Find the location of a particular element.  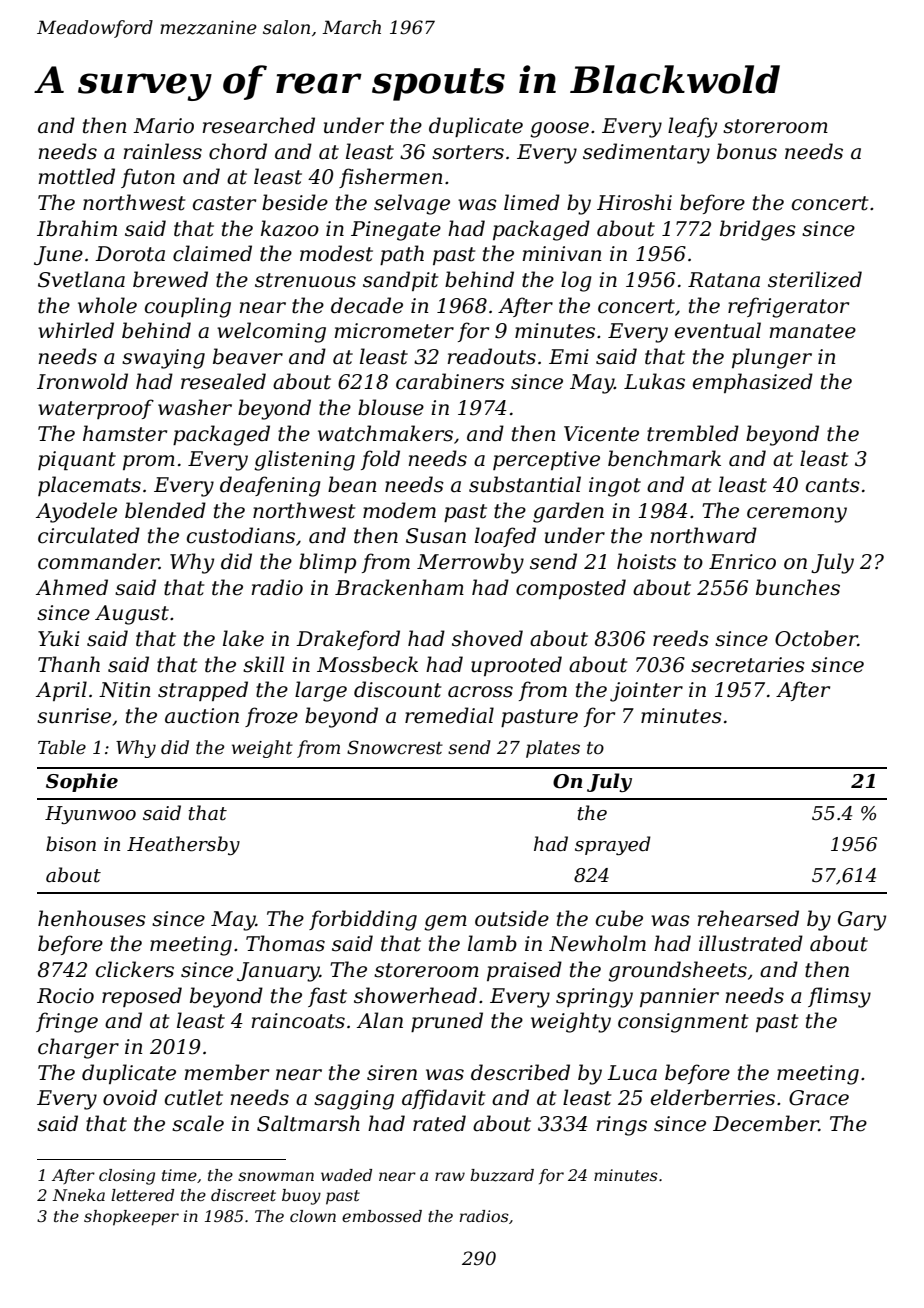

sorters is located at coordinates (468, 152).
